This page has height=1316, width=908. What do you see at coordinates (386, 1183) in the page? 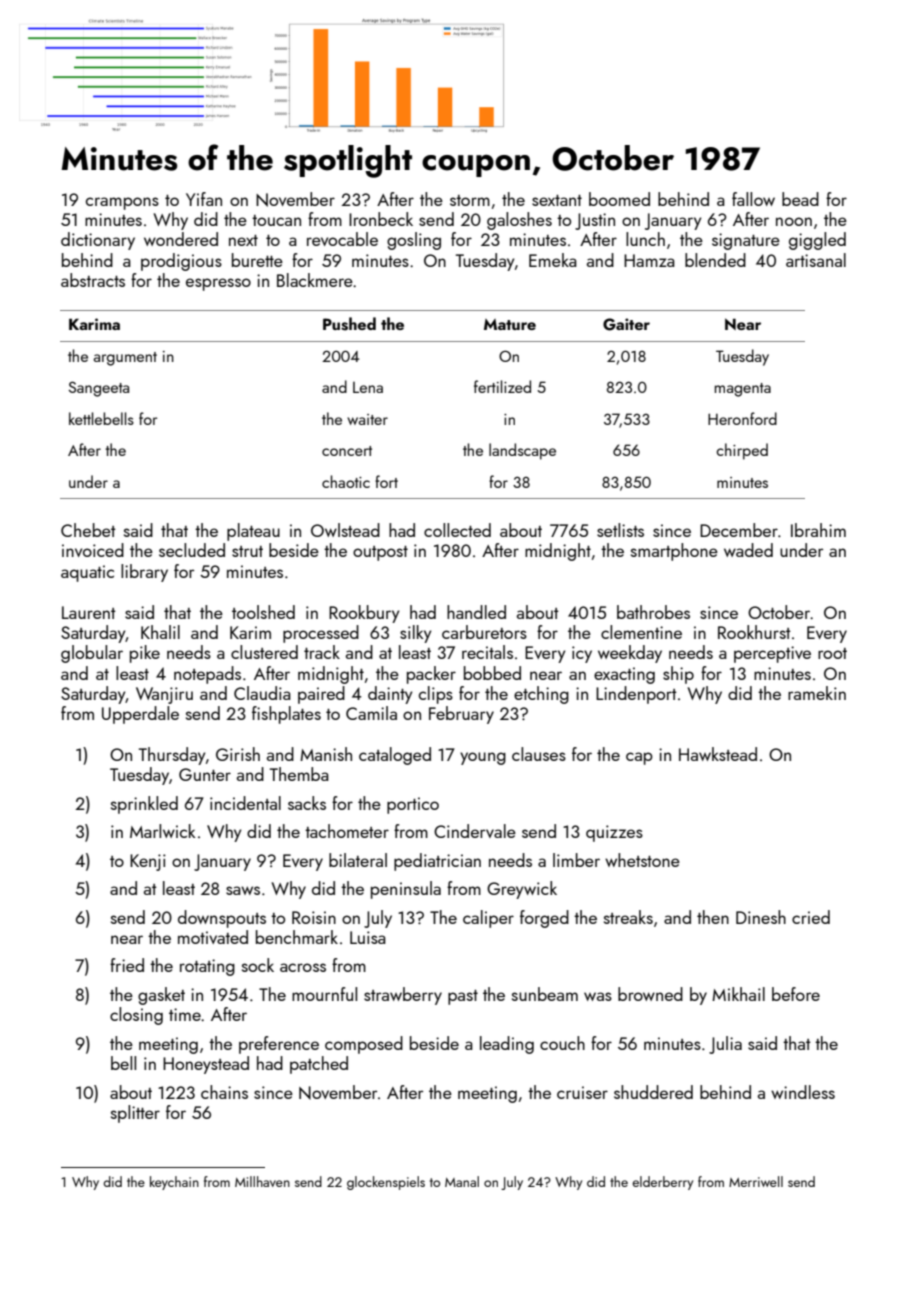
I see `glockenspiels` at bounding box center [386, 1183].
